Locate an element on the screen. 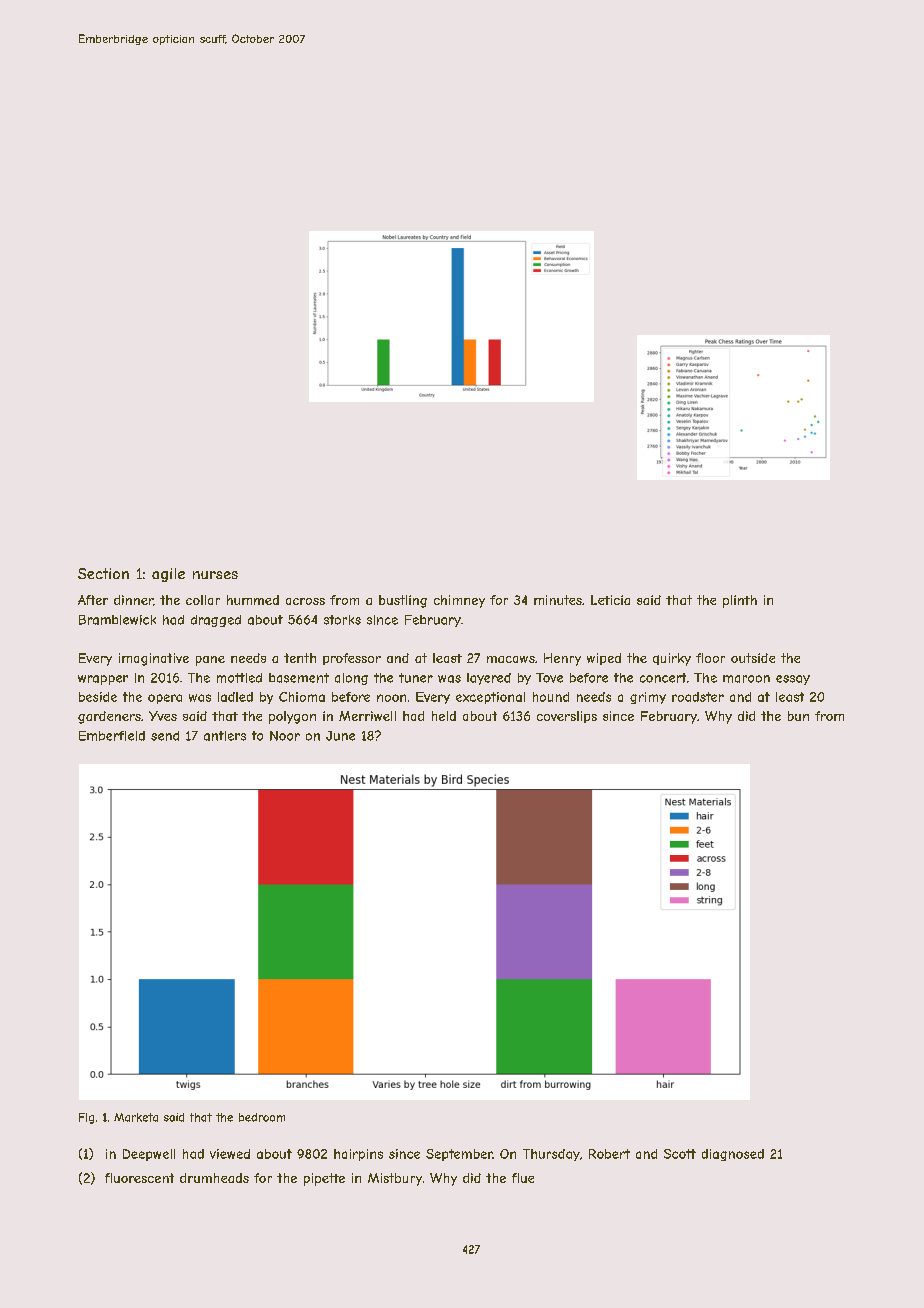  Noor is located at coordinates (285, 736).
